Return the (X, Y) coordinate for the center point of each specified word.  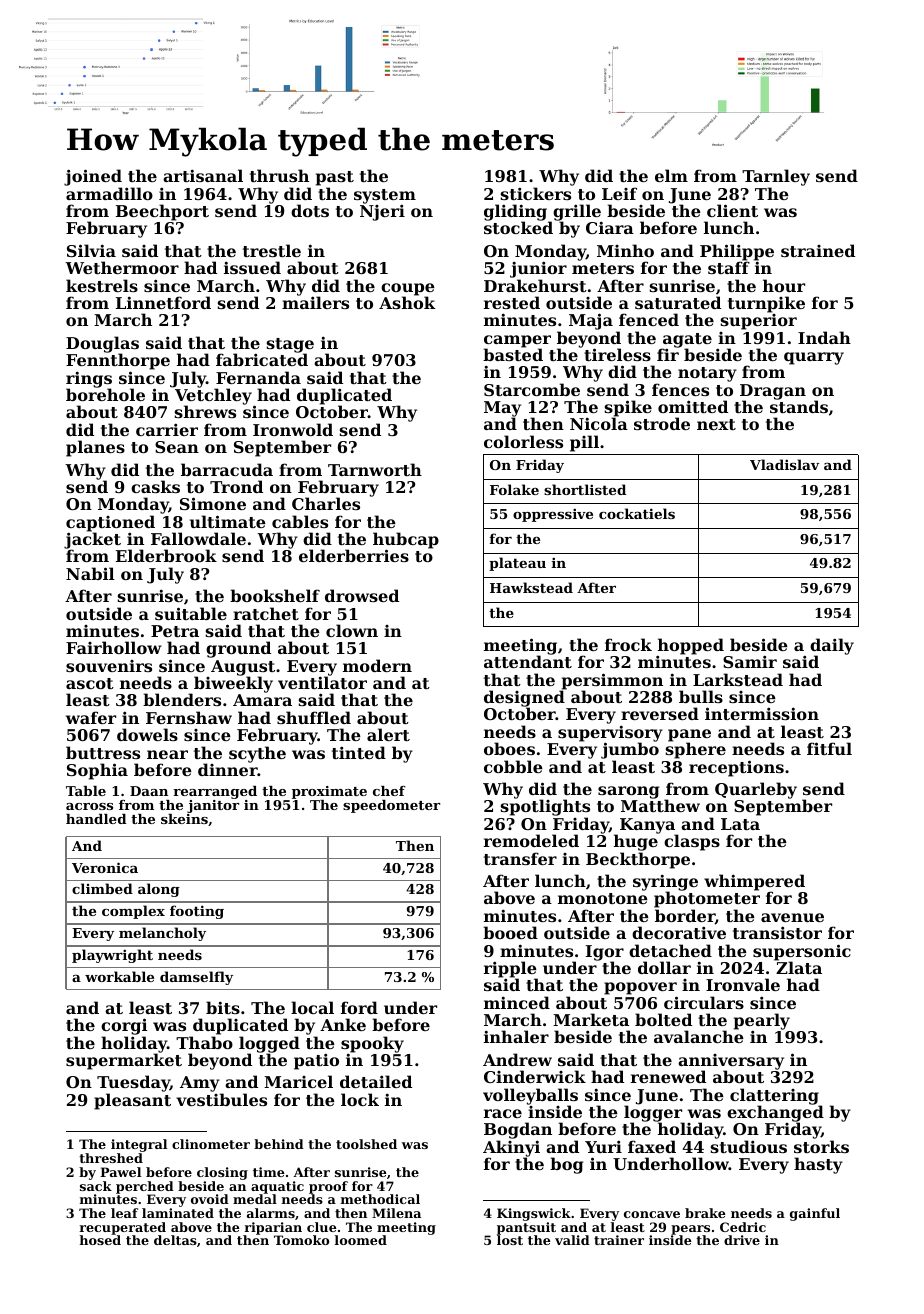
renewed (668, 1076)
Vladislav (784, 464)
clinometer (211, 1144)
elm (671, 175)
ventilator (322, 683)
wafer (91, 717)
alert (388, 734)
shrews (205, 411)
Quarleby (756, 790)
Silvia (91, 250)
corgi (124, 1026)
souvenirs (109, 666)
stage (290, 346)
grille (576, 213)
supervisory (610, 734)
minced (517, 1002)
